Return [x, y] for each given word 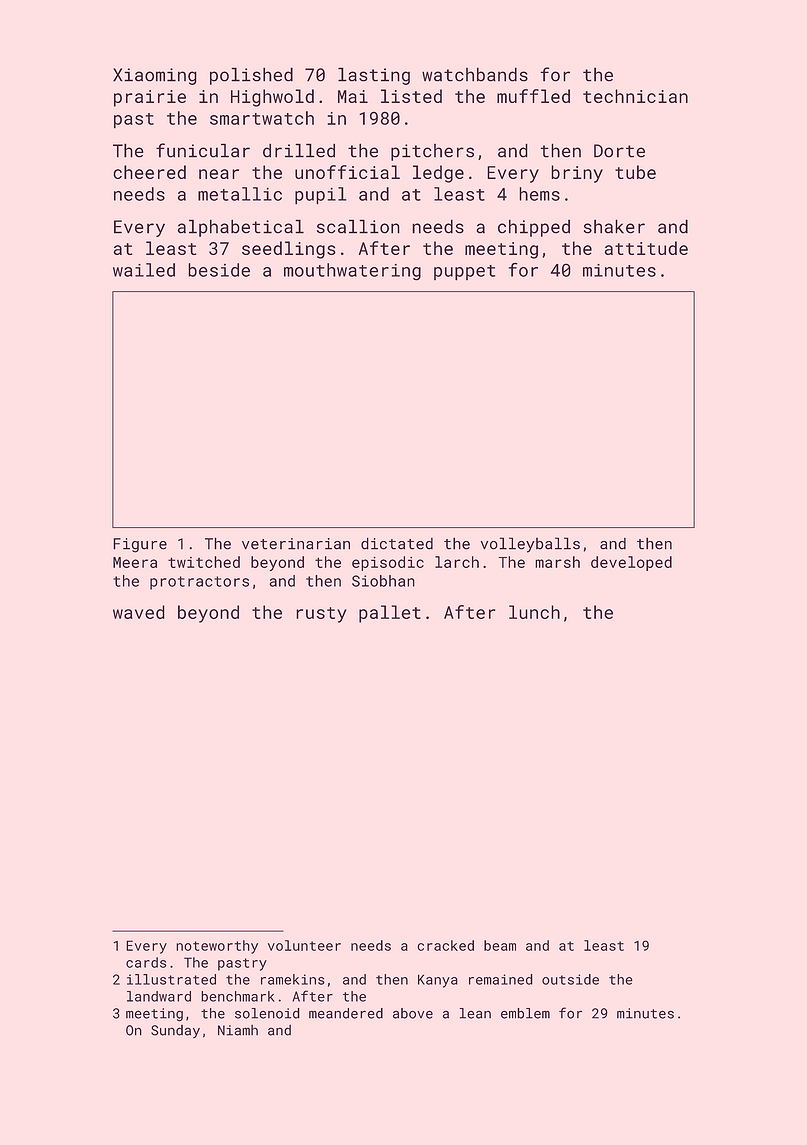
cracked [445, 945]
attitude [646, 248]
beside [219, 270]
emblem [525, 1013]
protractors [199, 583]
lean [475, 1013]
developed [631, 563]
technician [635, 96]
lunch [534, 612]
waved [139, 612]
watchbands [475, 74]
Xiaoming [155, 76]
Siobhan [383, 581]
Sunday [175, 1031]
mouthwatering [352, 272]
